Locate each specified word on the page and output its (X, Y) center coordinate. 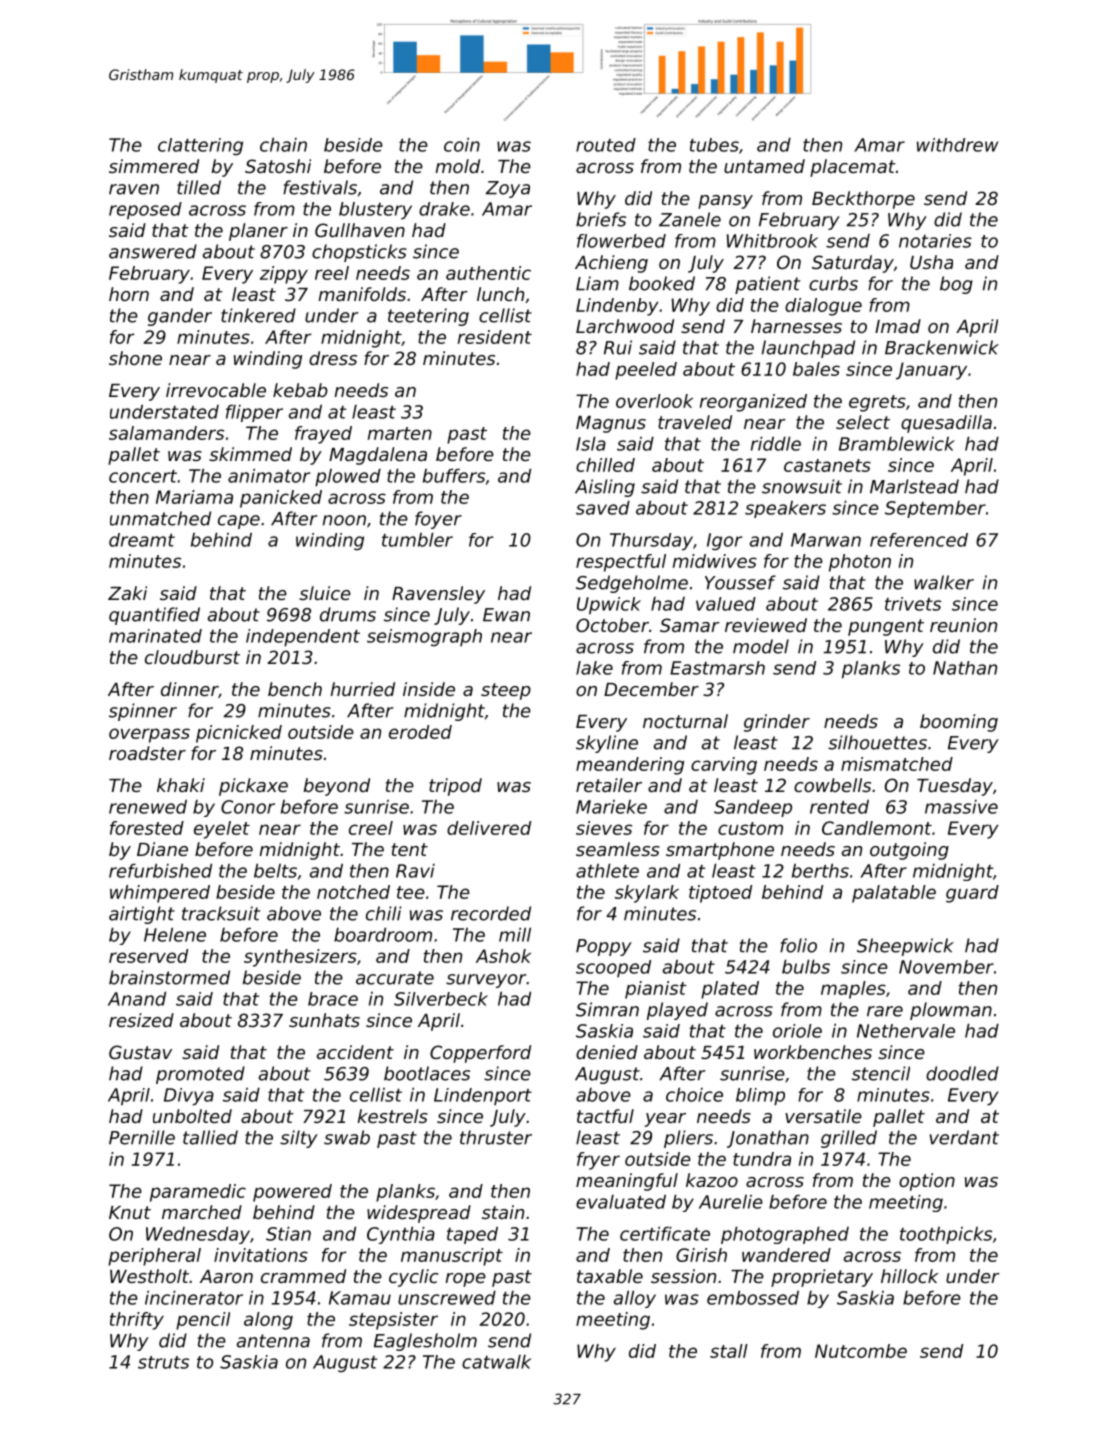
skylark (647, 894)
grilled (849, 1139)
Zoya (507, 189)
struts (163, 1362)
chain (283, 144)
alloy (635, 1299)
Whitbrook (772, 241)
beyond (337, 787)
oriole (797, 1031)
